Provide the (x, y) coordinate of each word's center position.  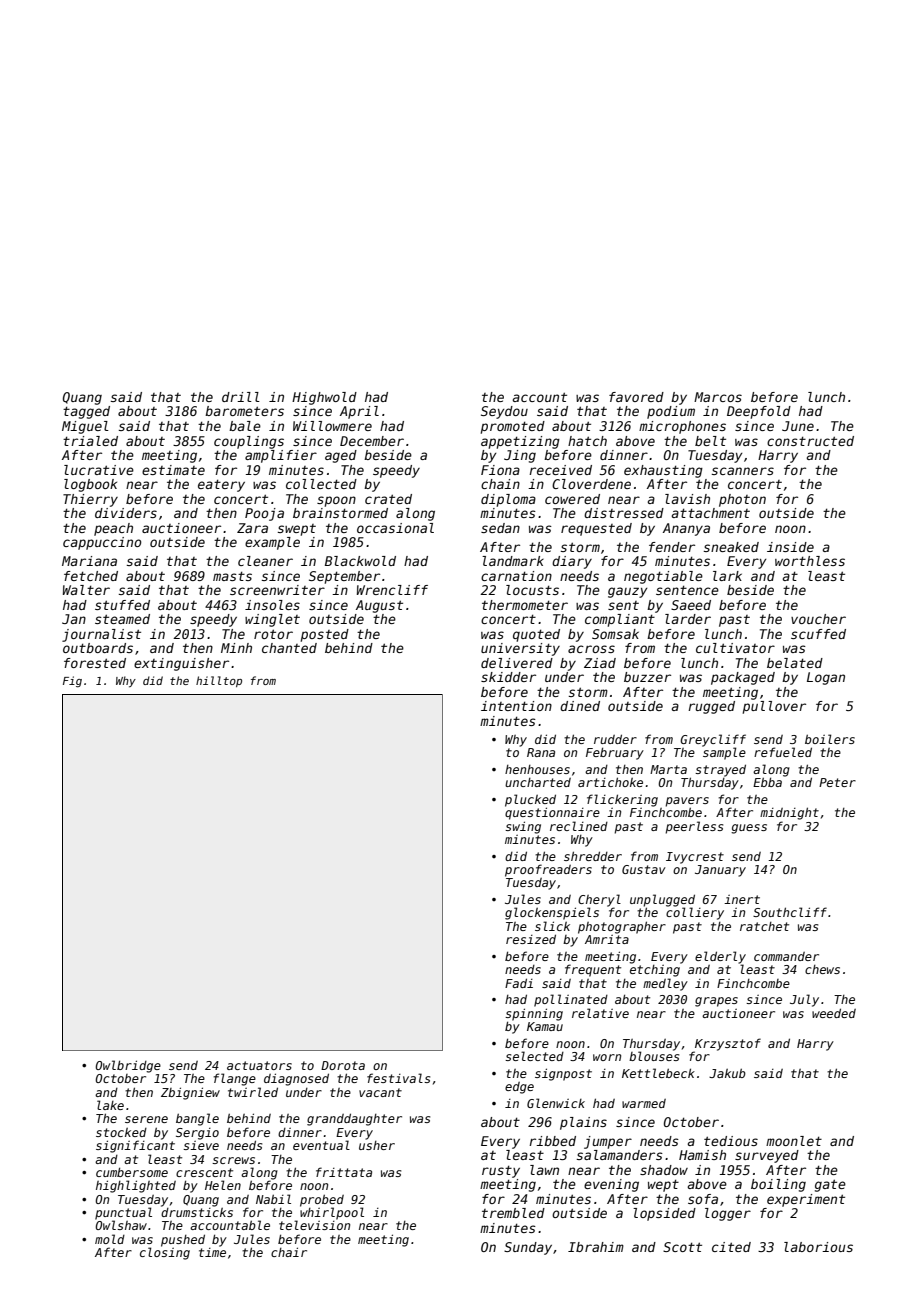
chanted (289, 648)
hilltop (219, 681)
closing (165, 1253)
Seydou (504, 412)
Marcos (718, 397)
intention (516, 706)
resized (531, 939)
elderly (720, 957)
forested (95, 663)
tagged (86, 412)
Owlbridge (128, 1066)
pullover (774, 707)
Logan (826, 678)
